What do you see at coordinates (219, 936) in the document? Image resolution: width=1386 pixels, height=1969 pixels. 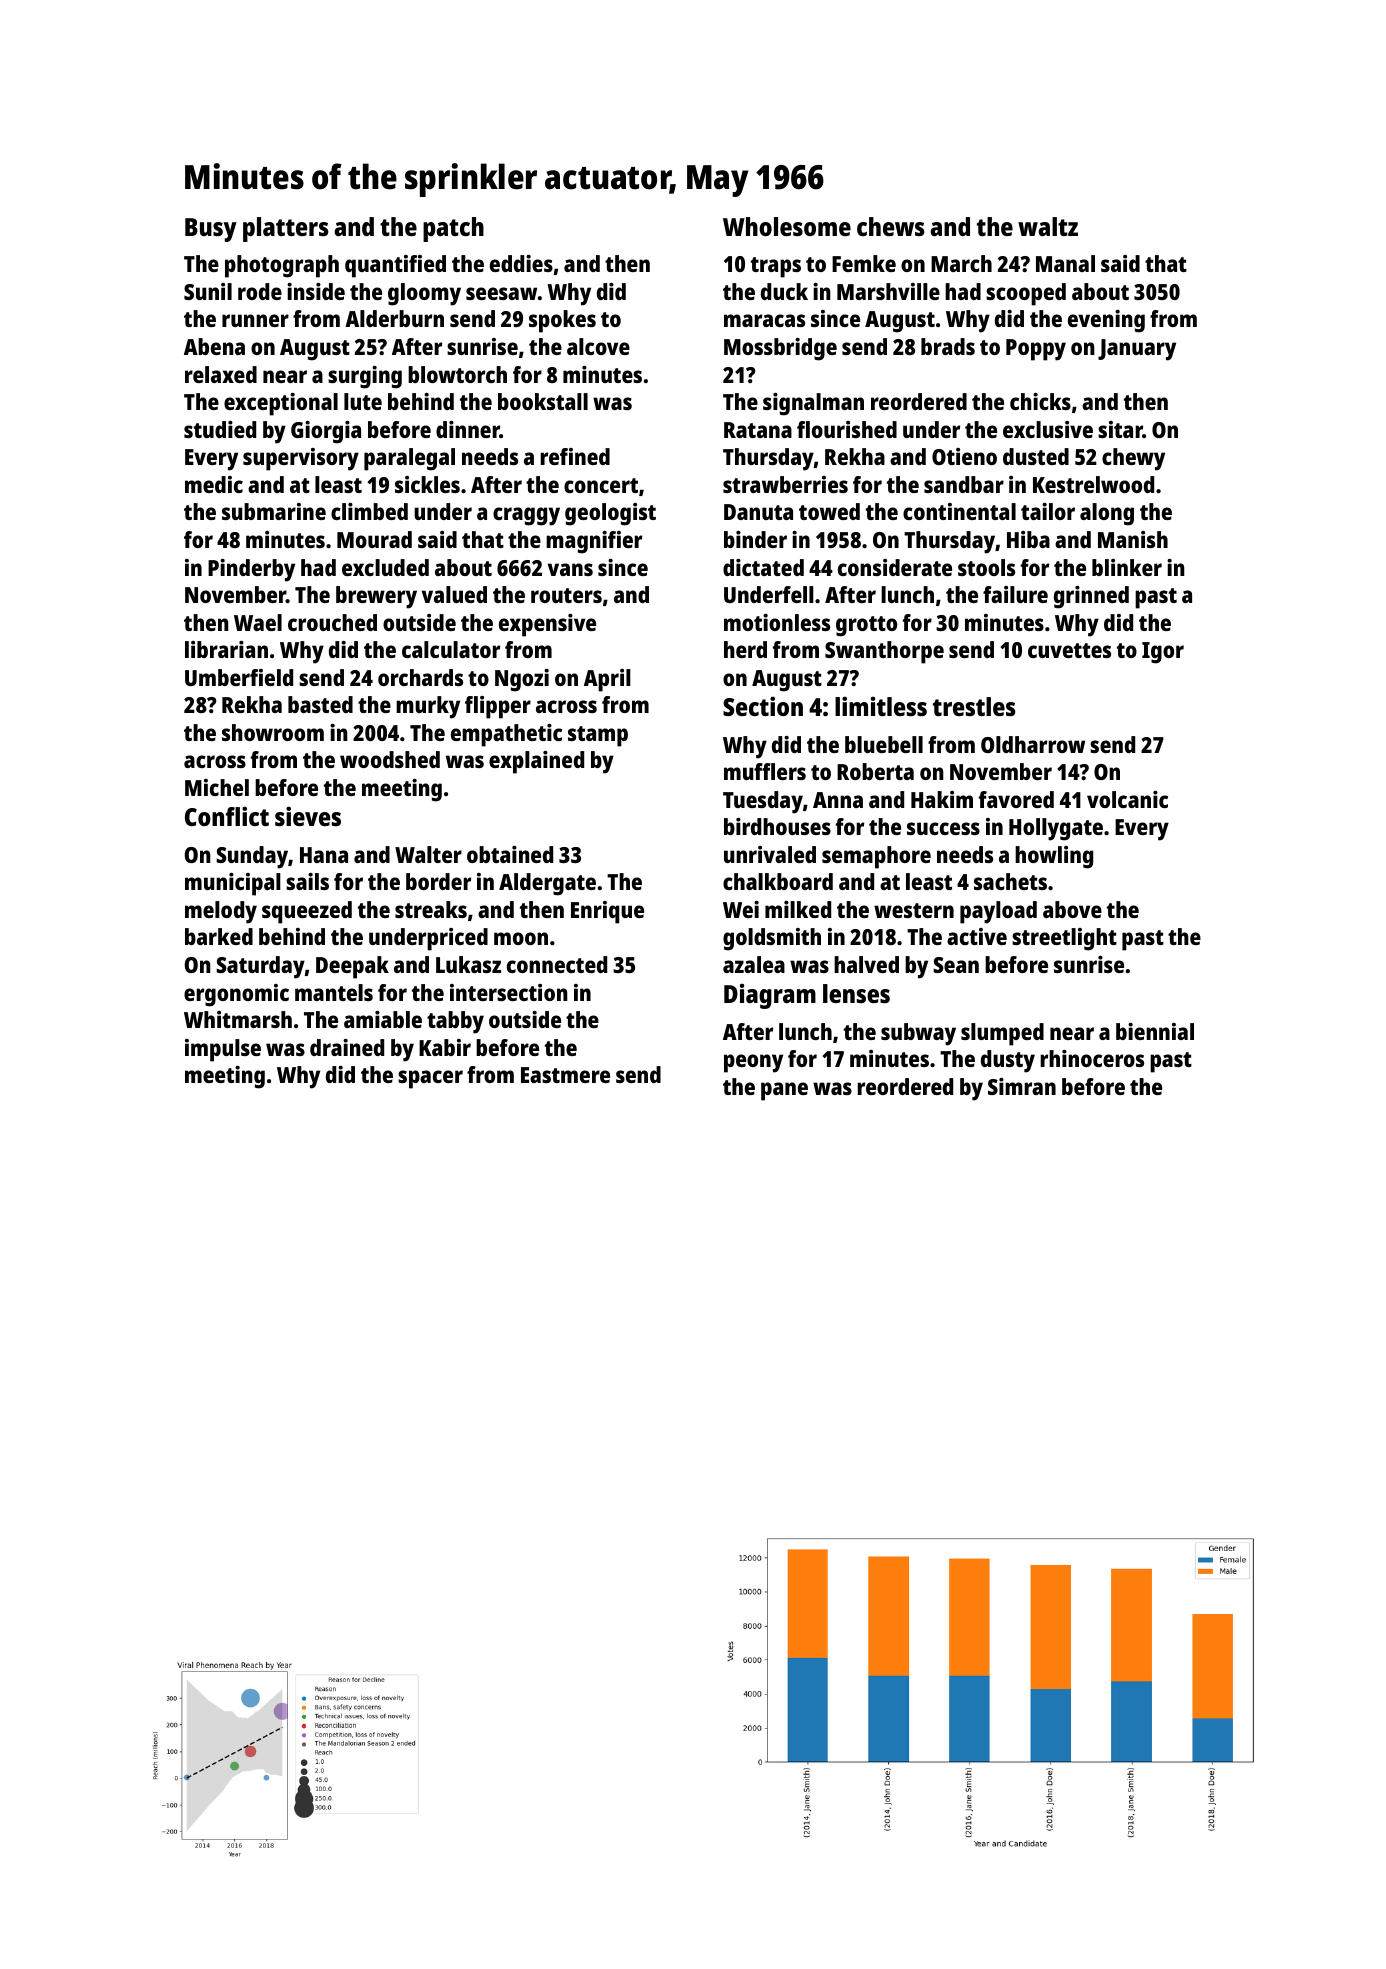 I see `barked` at bounding box center [219, 936].
